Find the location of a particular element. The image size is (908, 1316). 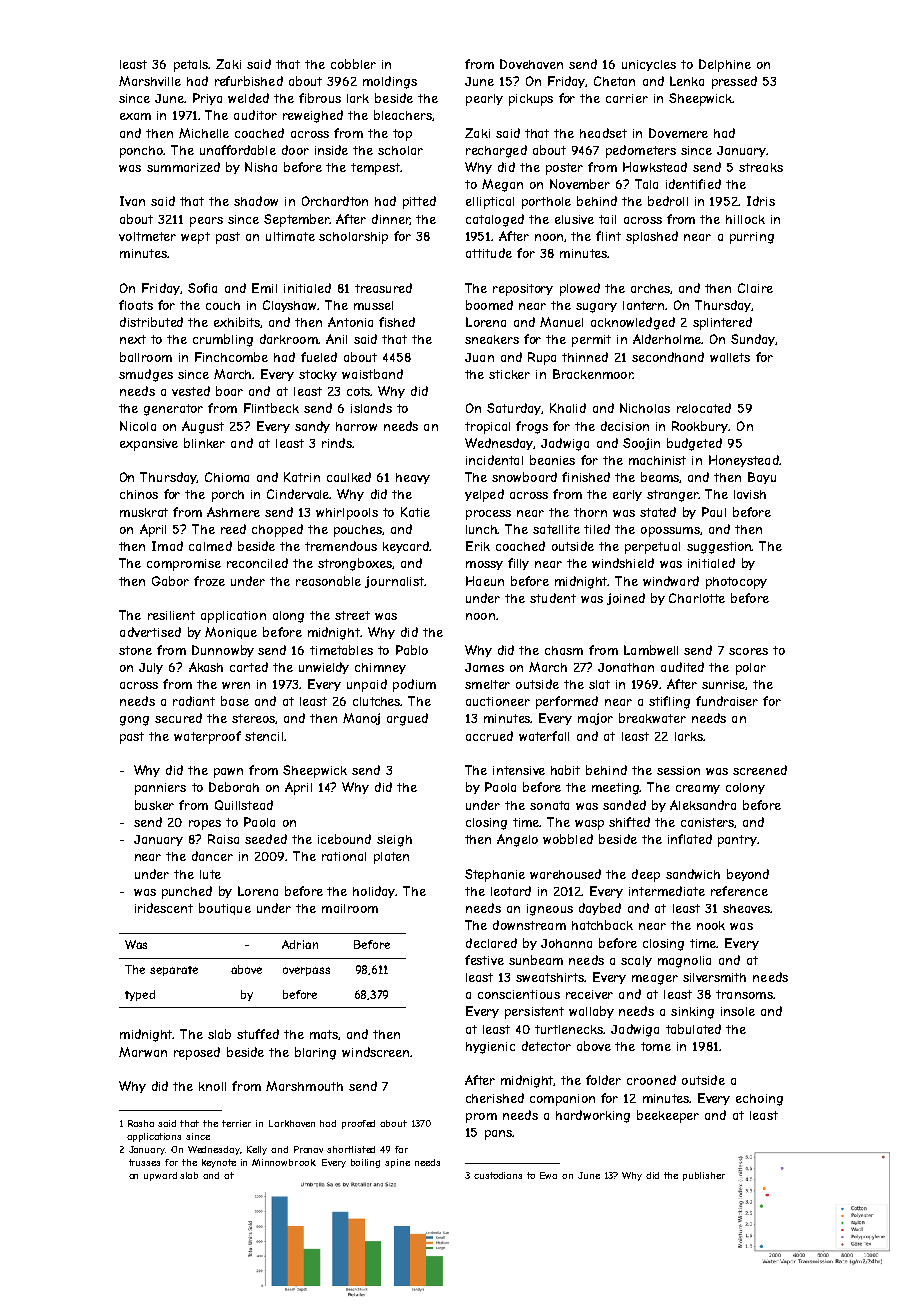

Claire is located at coordinates (755, 288).
